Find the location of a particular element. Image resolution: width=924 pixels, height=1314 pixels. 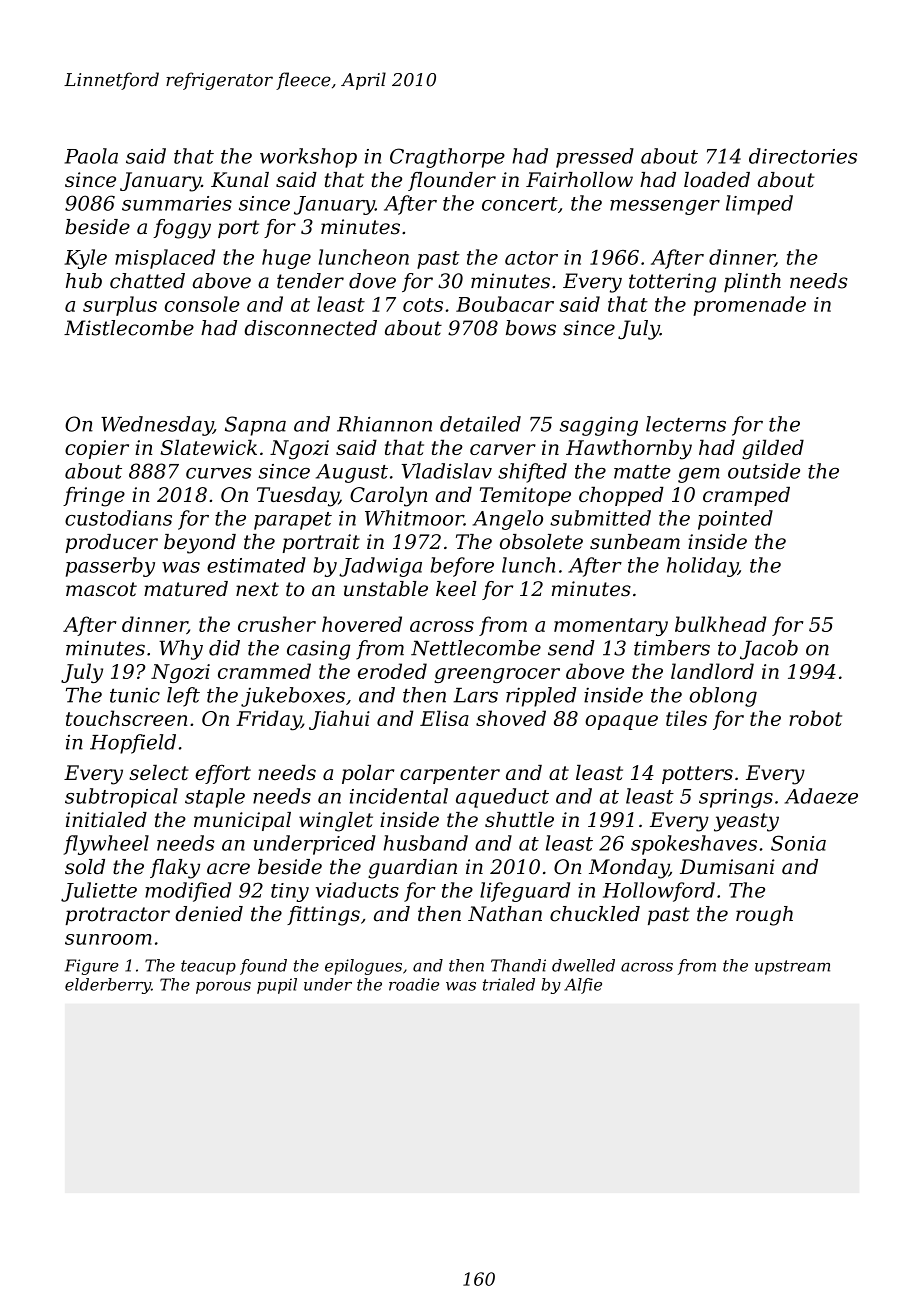

gilded is located at coordinates (773, 449).
